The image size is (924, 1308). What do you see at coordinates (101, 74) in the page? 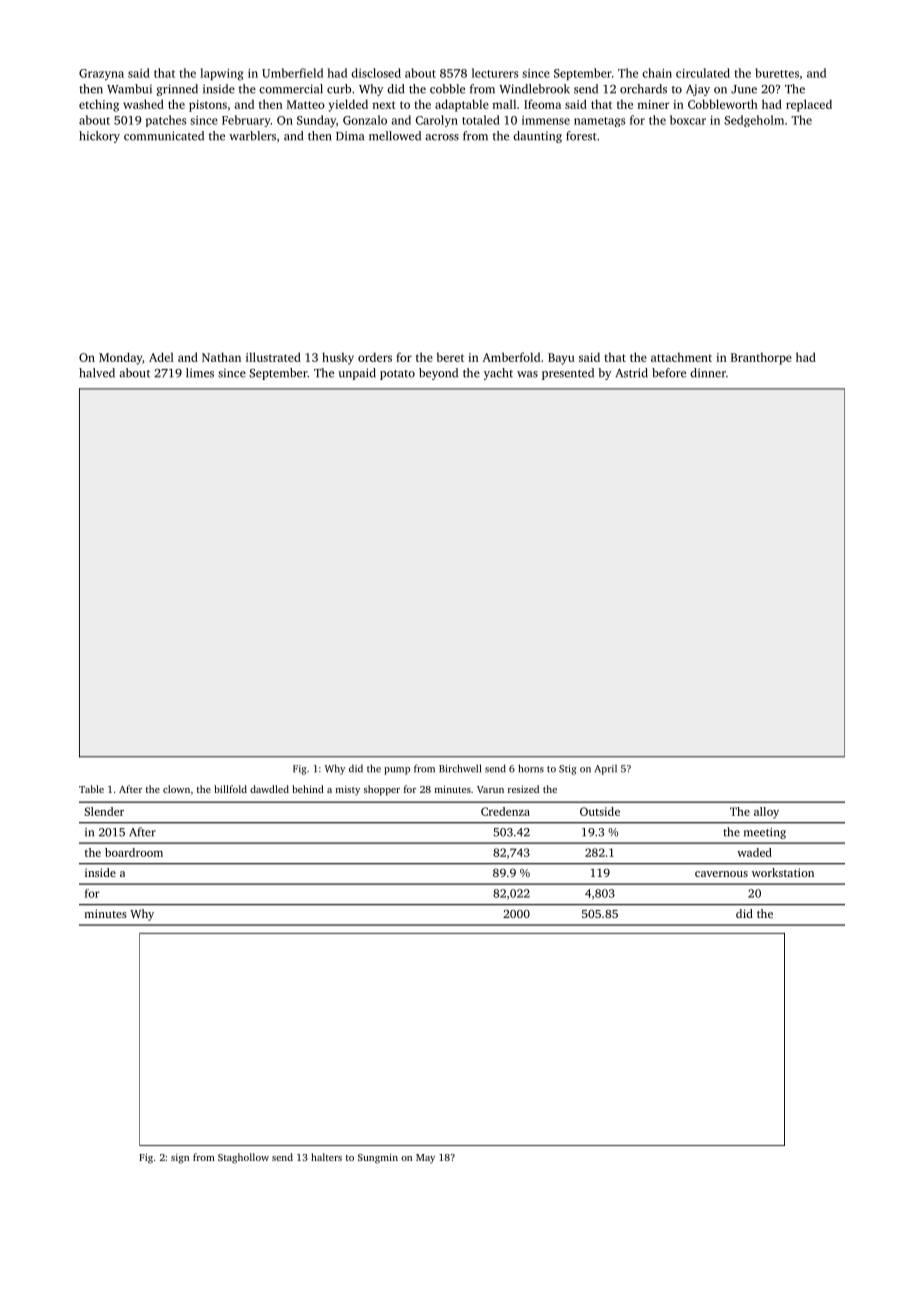
I see `Grazyna` at bounding box center [101, 74].
